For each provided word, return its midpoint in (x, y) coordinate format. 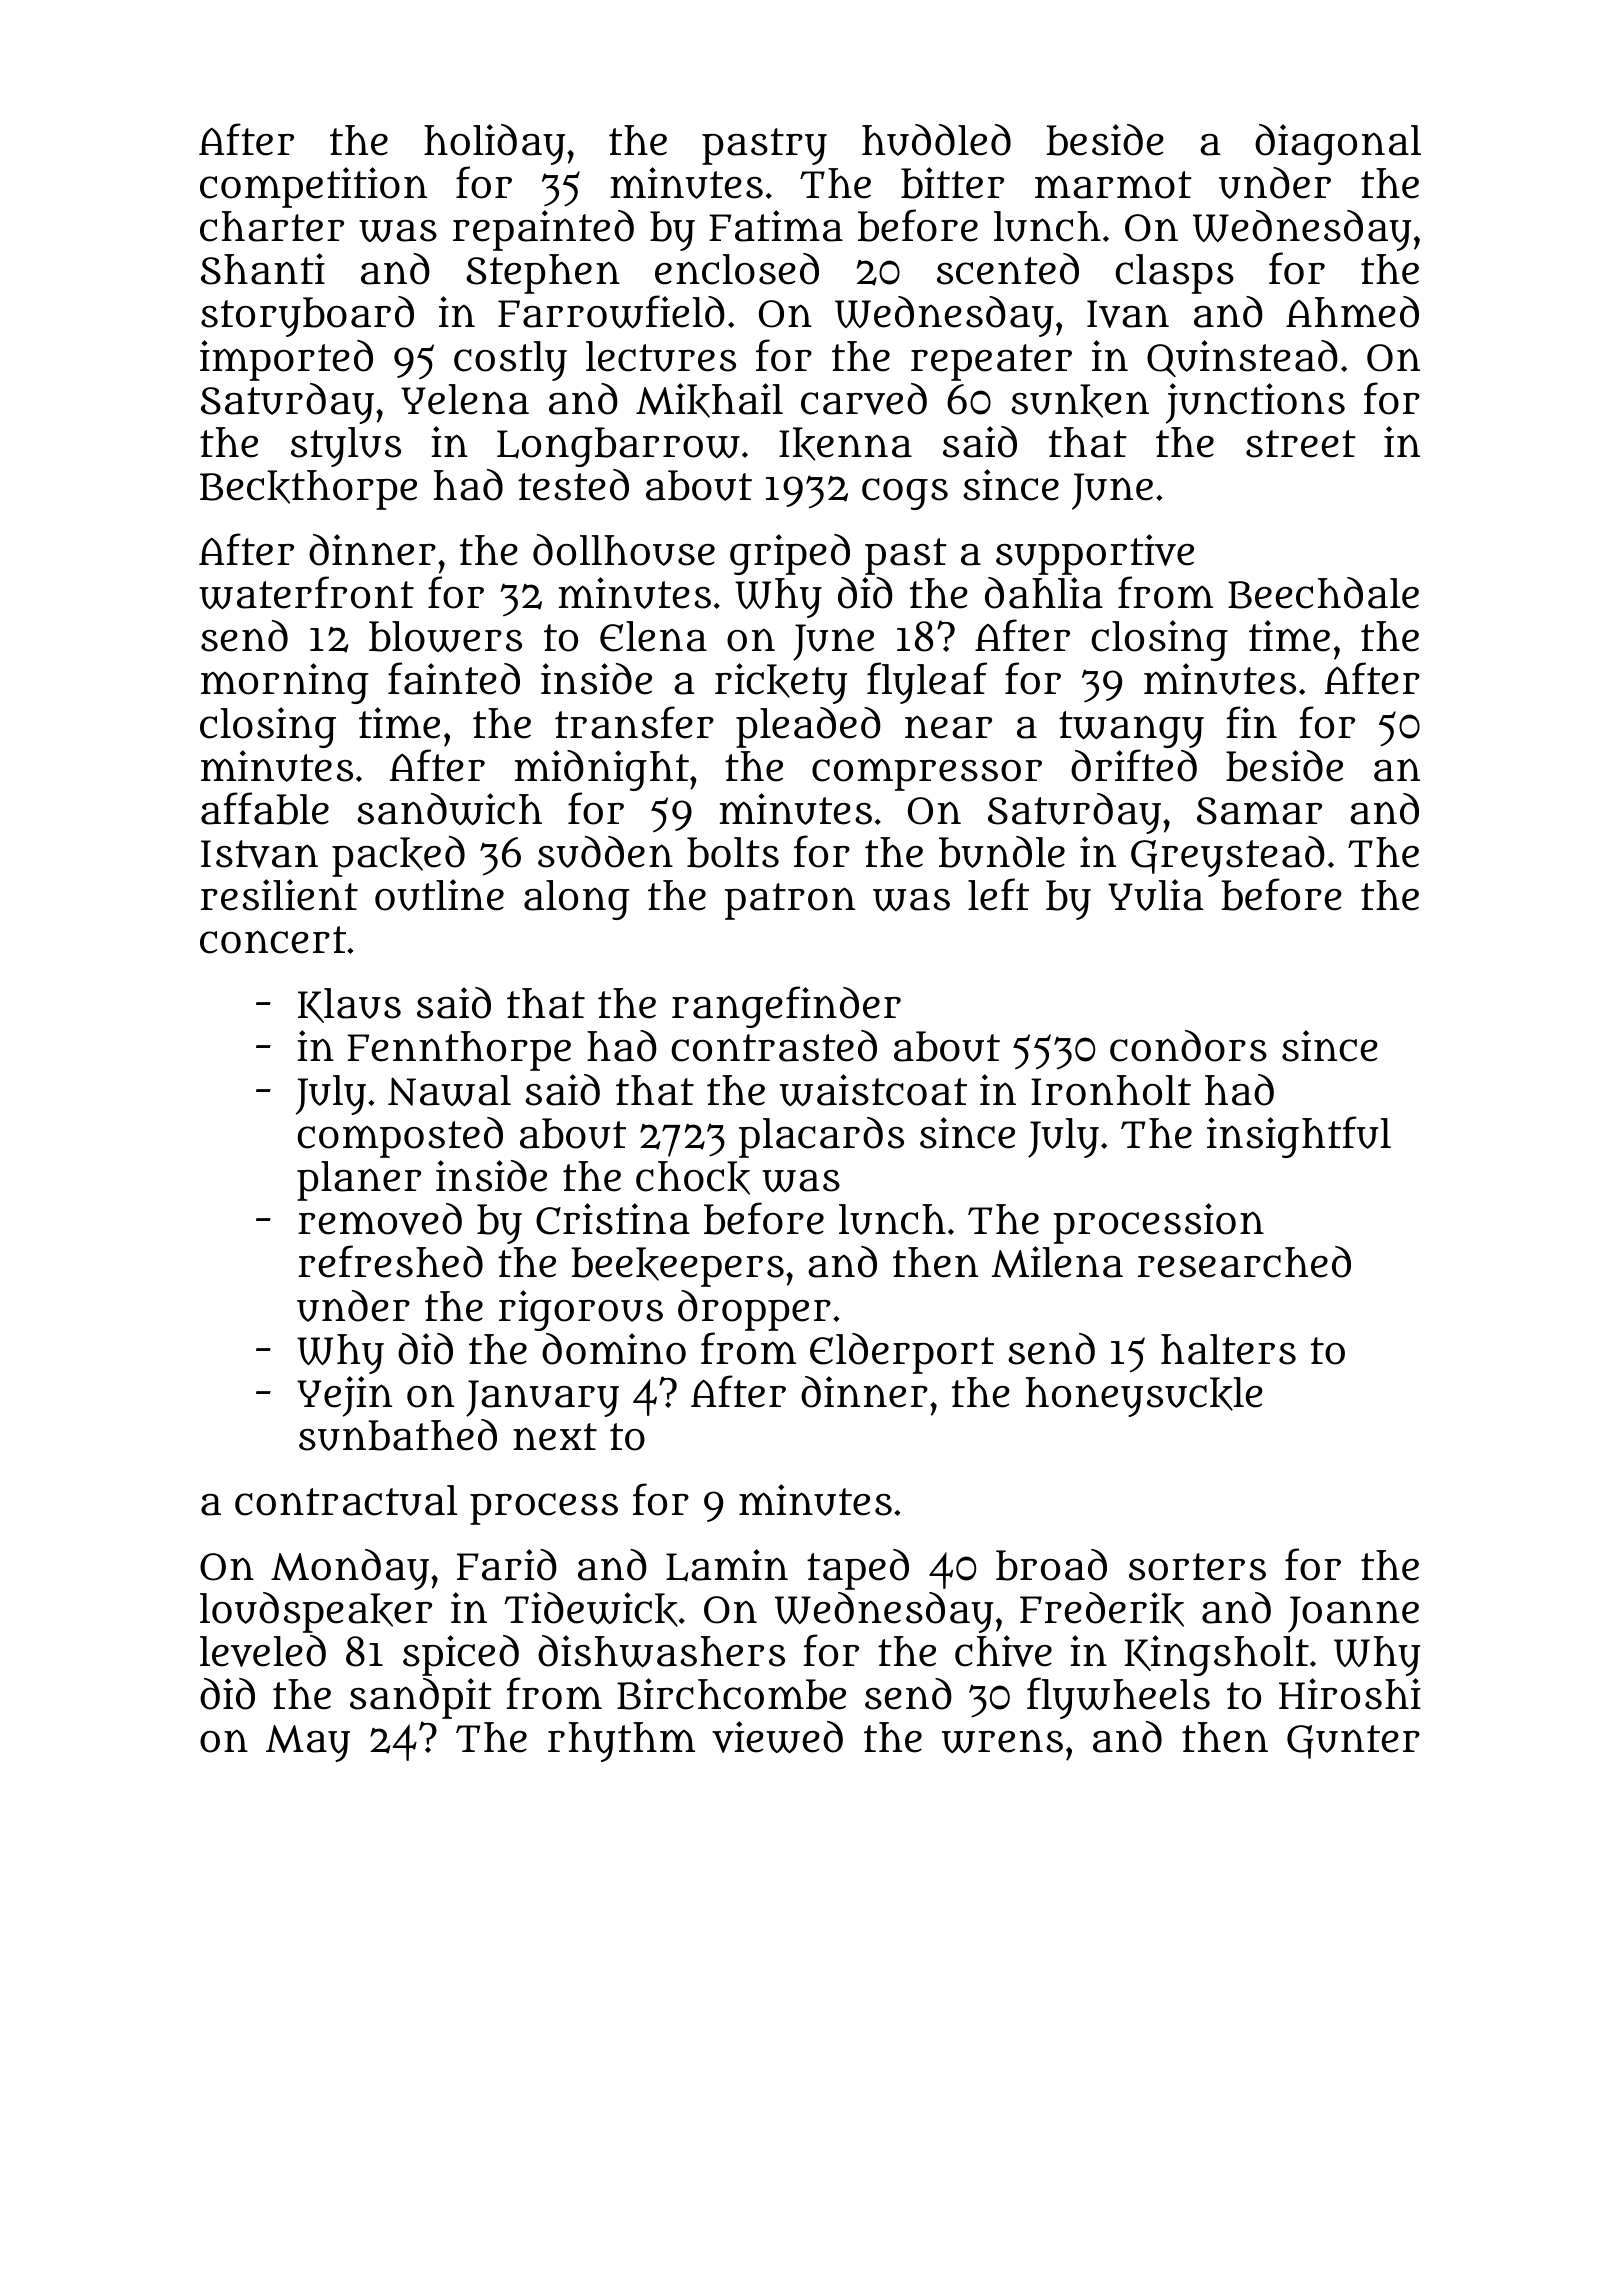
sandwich (449, 809)
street (1301, 444)
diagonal (1338, 144)
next (555, 1437)
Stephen (543, 274)
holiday (494, 144)
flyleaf (927, 683)
